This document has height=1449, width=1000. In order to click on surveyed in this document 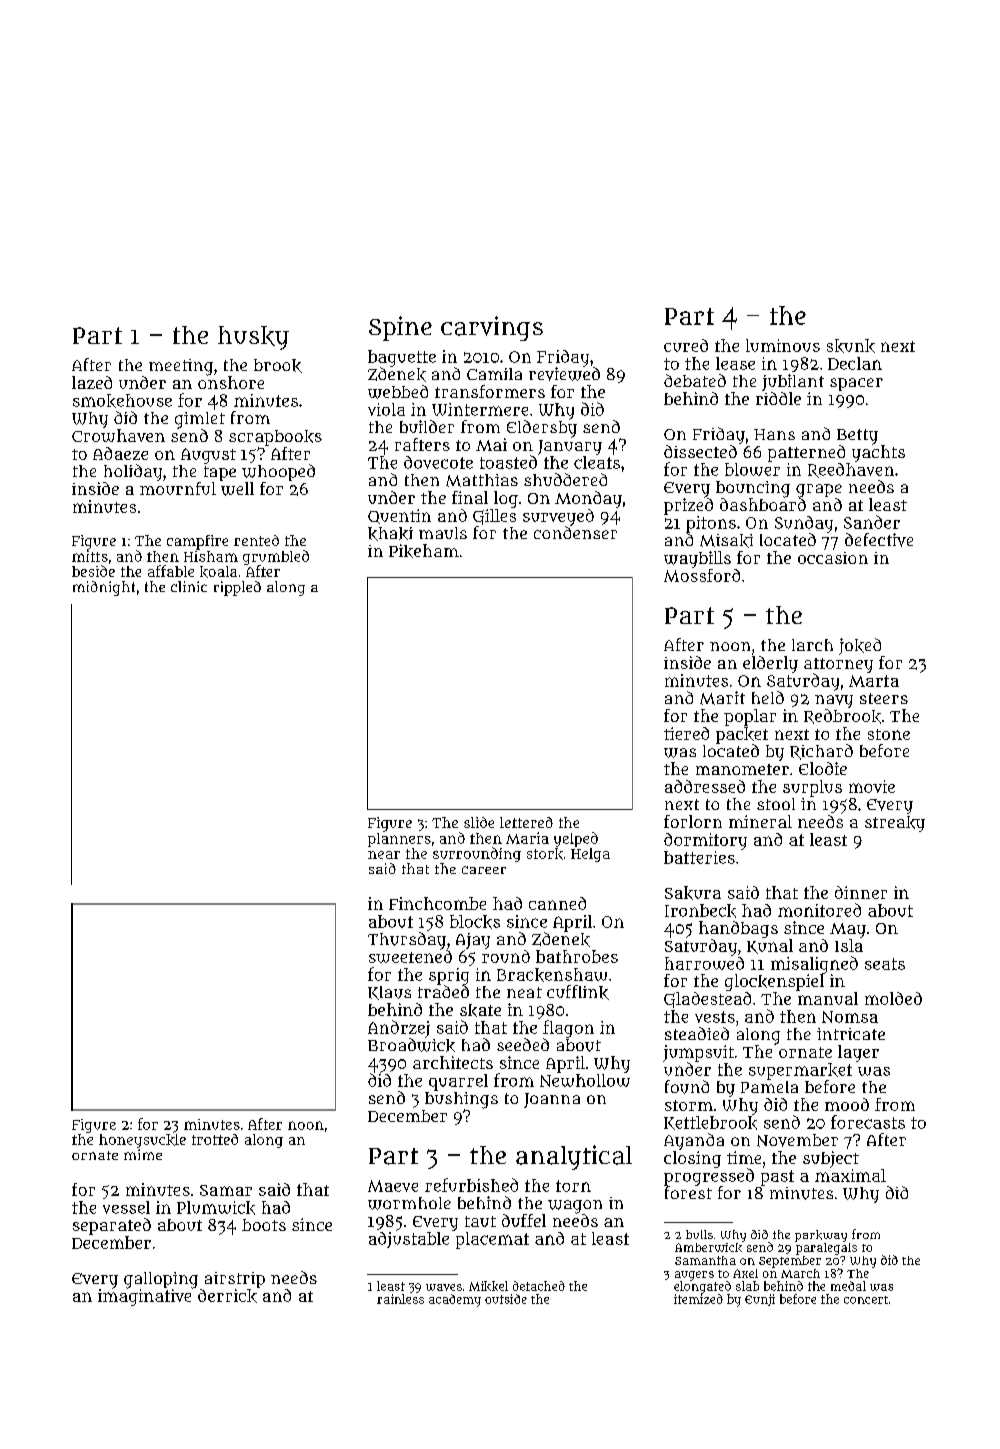, I will do `click(558, 517)`.
